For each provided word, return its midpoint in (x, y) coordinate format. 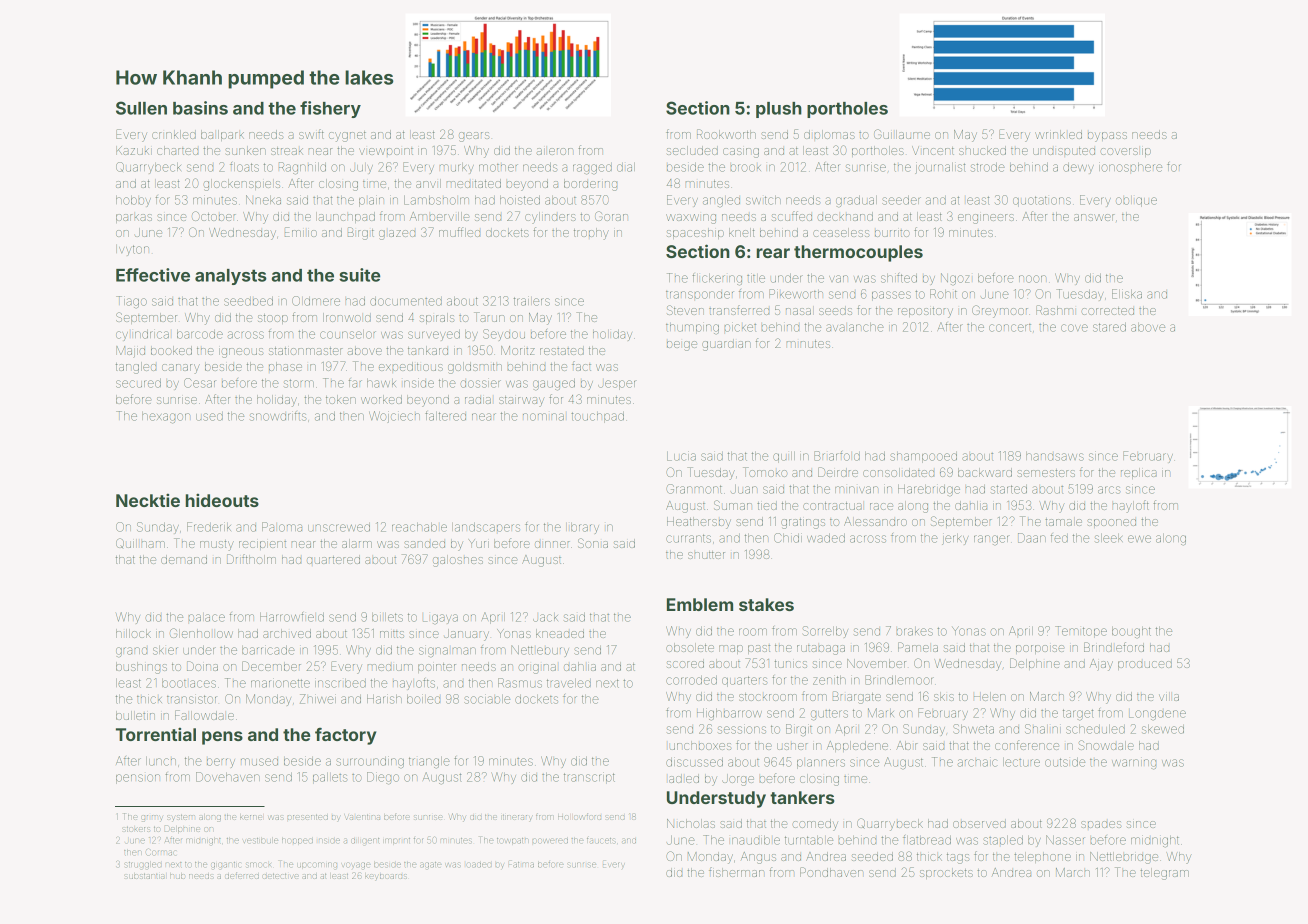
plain (371, 201)
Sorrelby (825, 632)
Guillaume (902, 134)
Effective (153, 275)
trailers (532, 301)
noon (1032, 279)
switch (763, 200)
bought (1131, 632)
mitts (392, 634)
